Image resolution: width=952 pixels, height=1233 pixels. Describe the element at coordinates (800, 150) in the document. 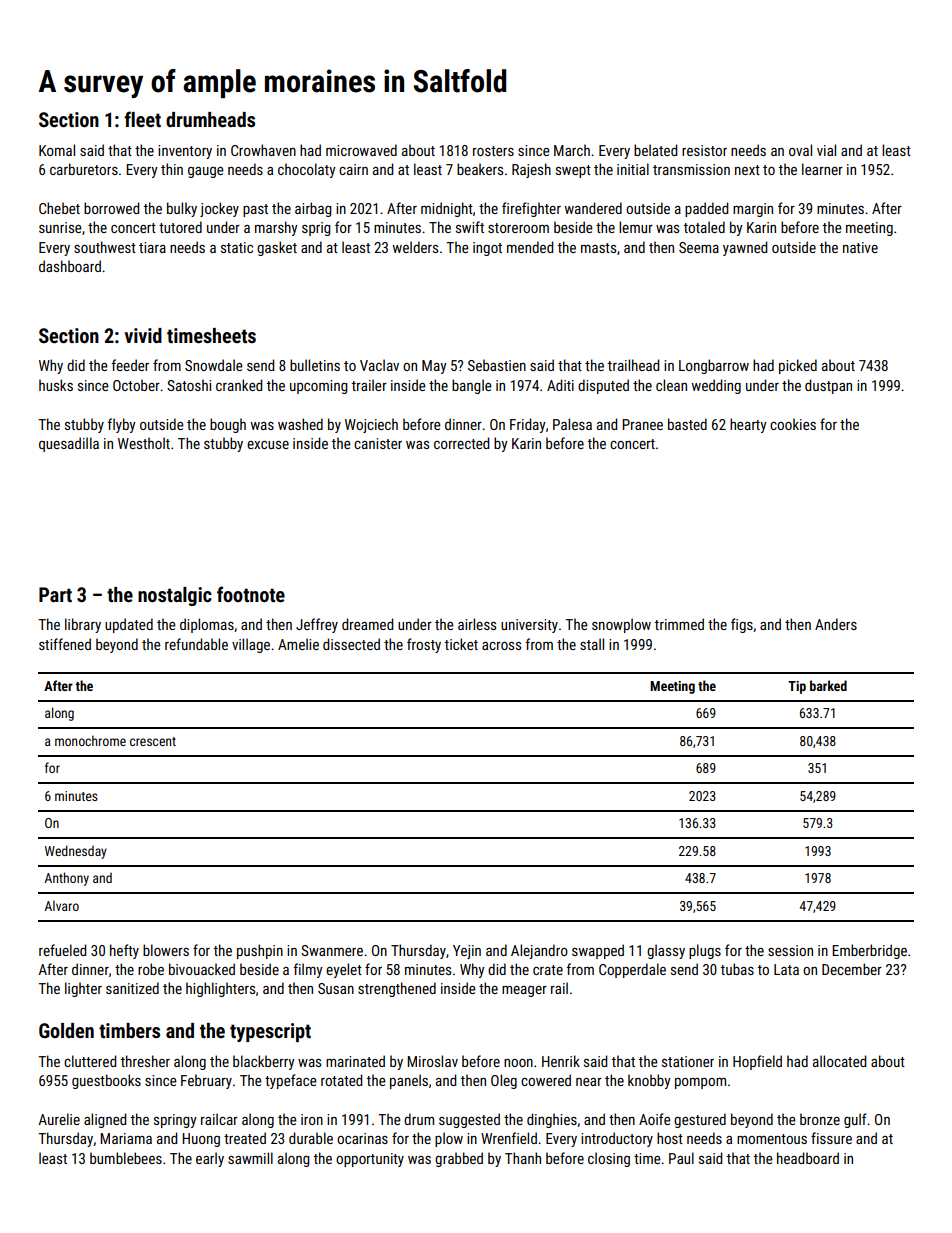

I see `oval` at that location.
